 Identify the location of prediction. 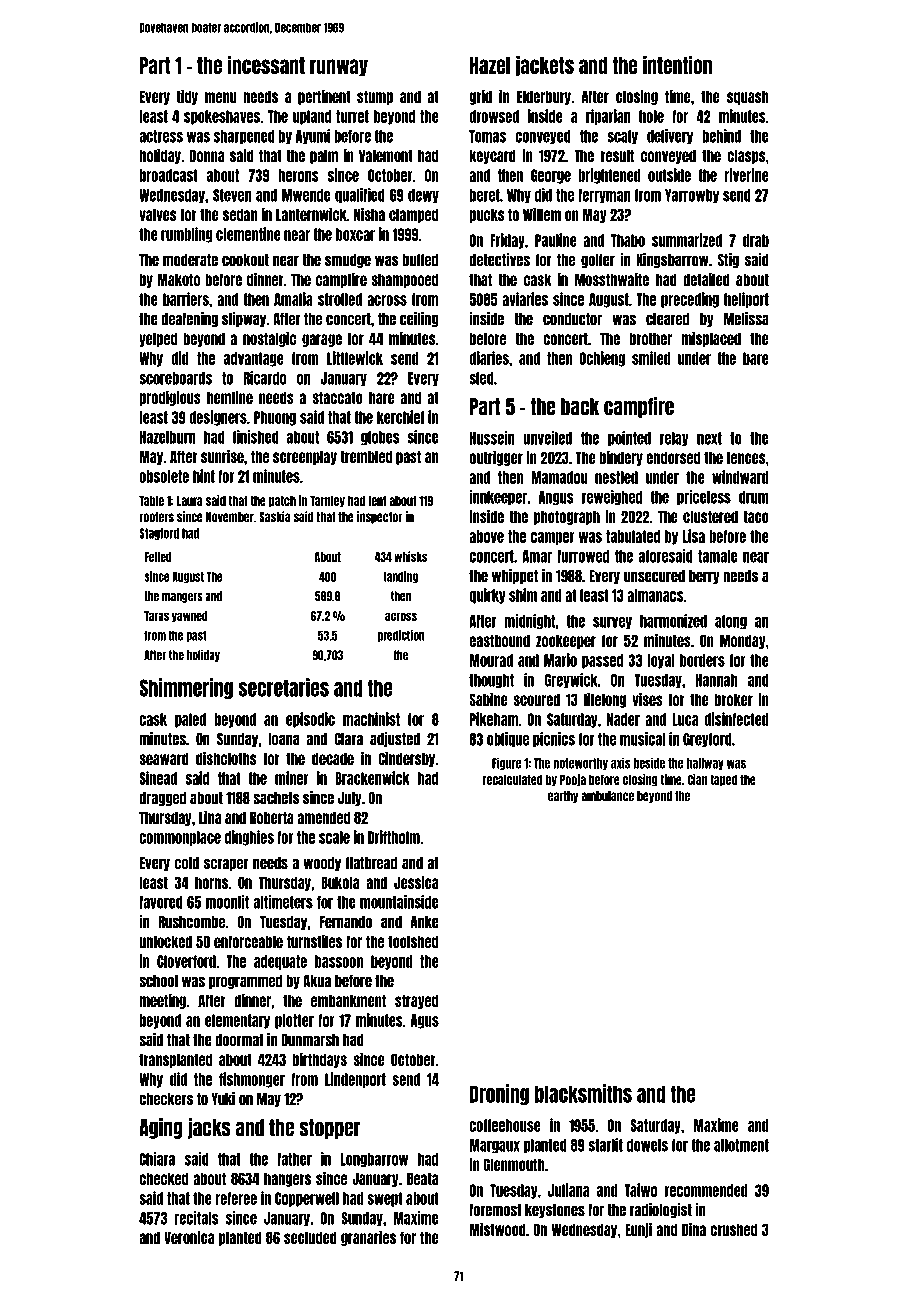
(401, 636).
